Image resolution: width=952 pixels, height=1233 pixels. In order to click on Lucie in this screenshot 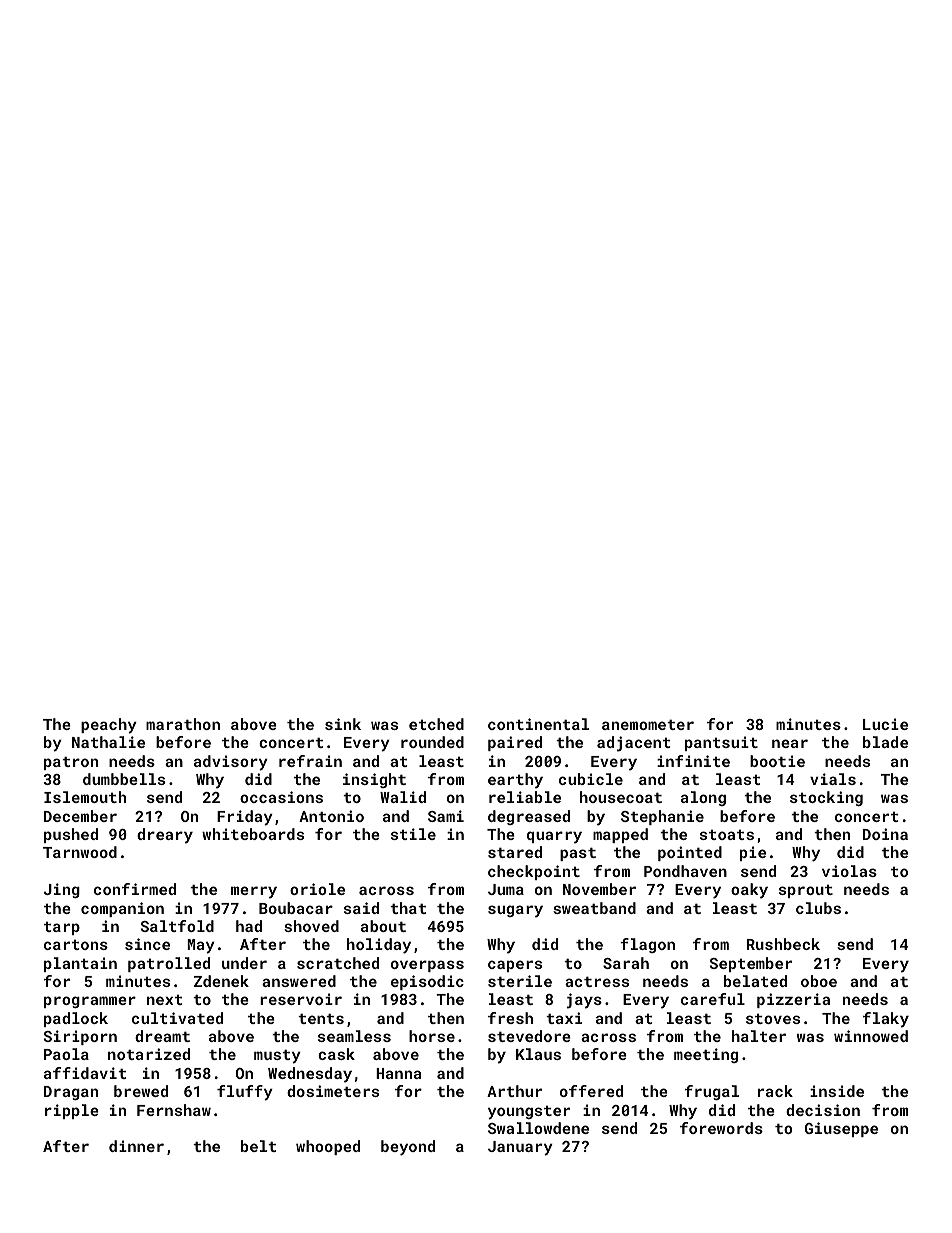, I will do `click(885, 724)`.
